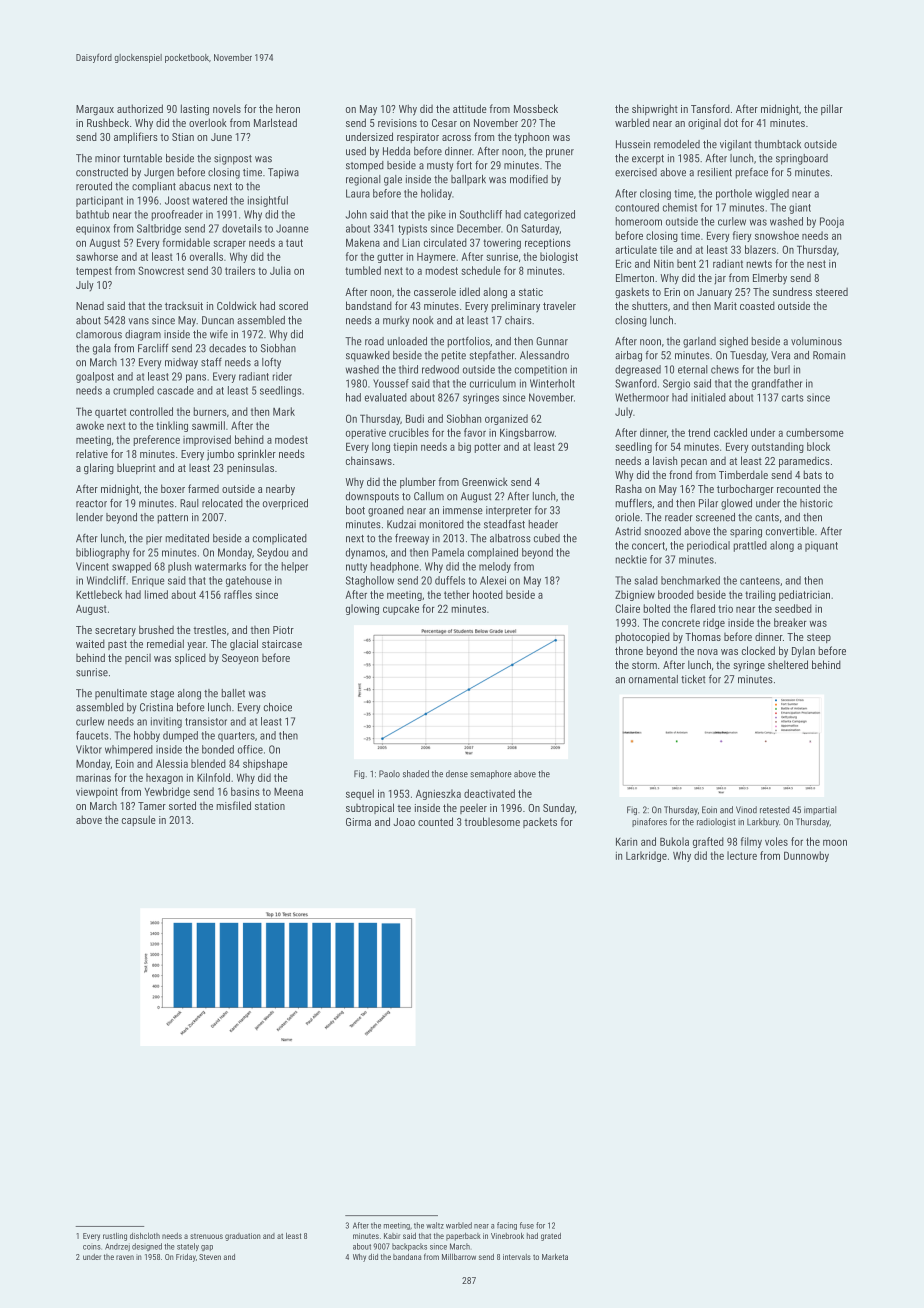 This image has height=1308, width=924. What do you see at coordinates (139, 820) in the image?
I see `capsule` at bounding box center [139, 820].
